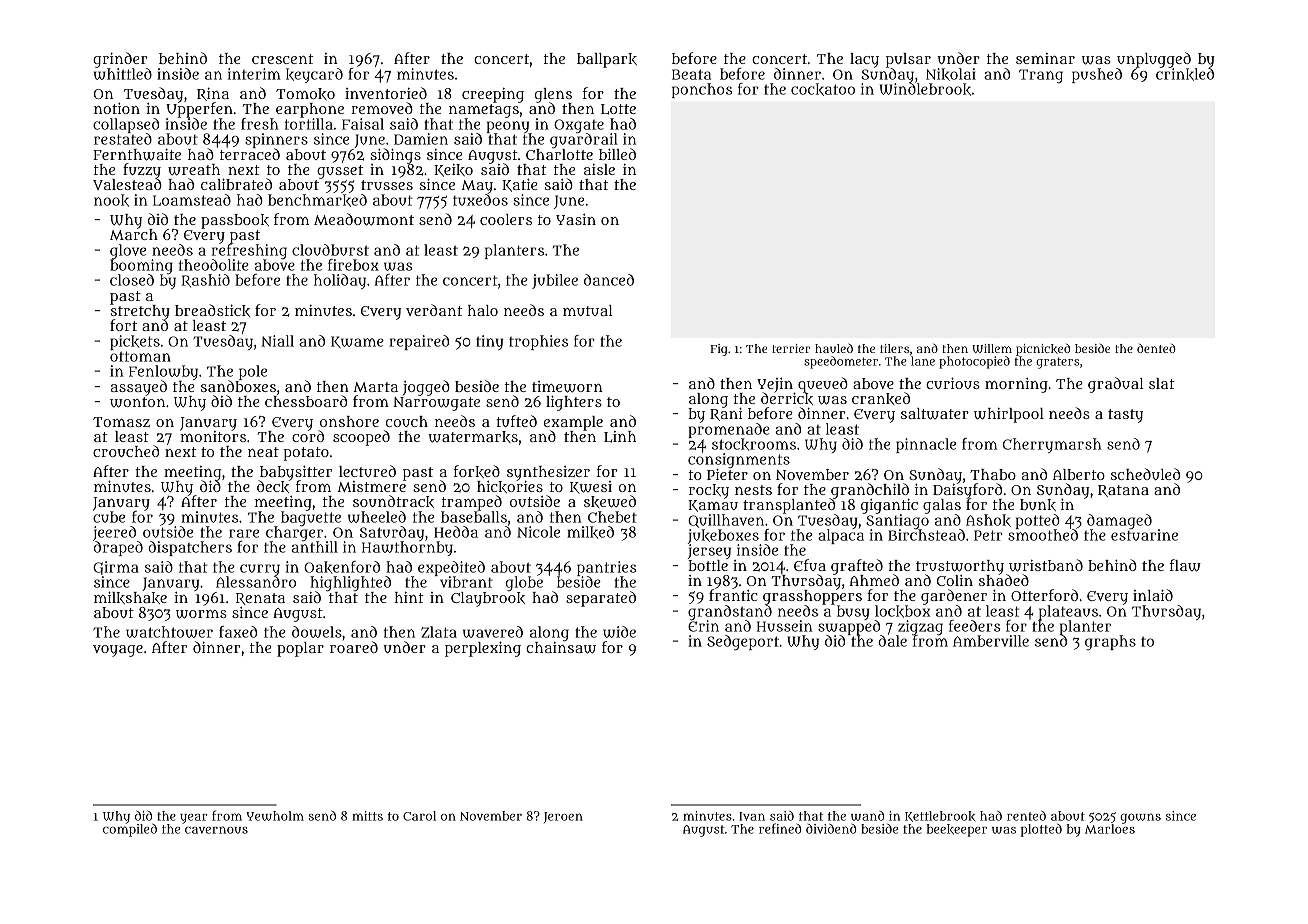 This image has height=924, width=1308. Describe the element at coordinates (561, 648) in the image. I see `chainsaw` at that location.
